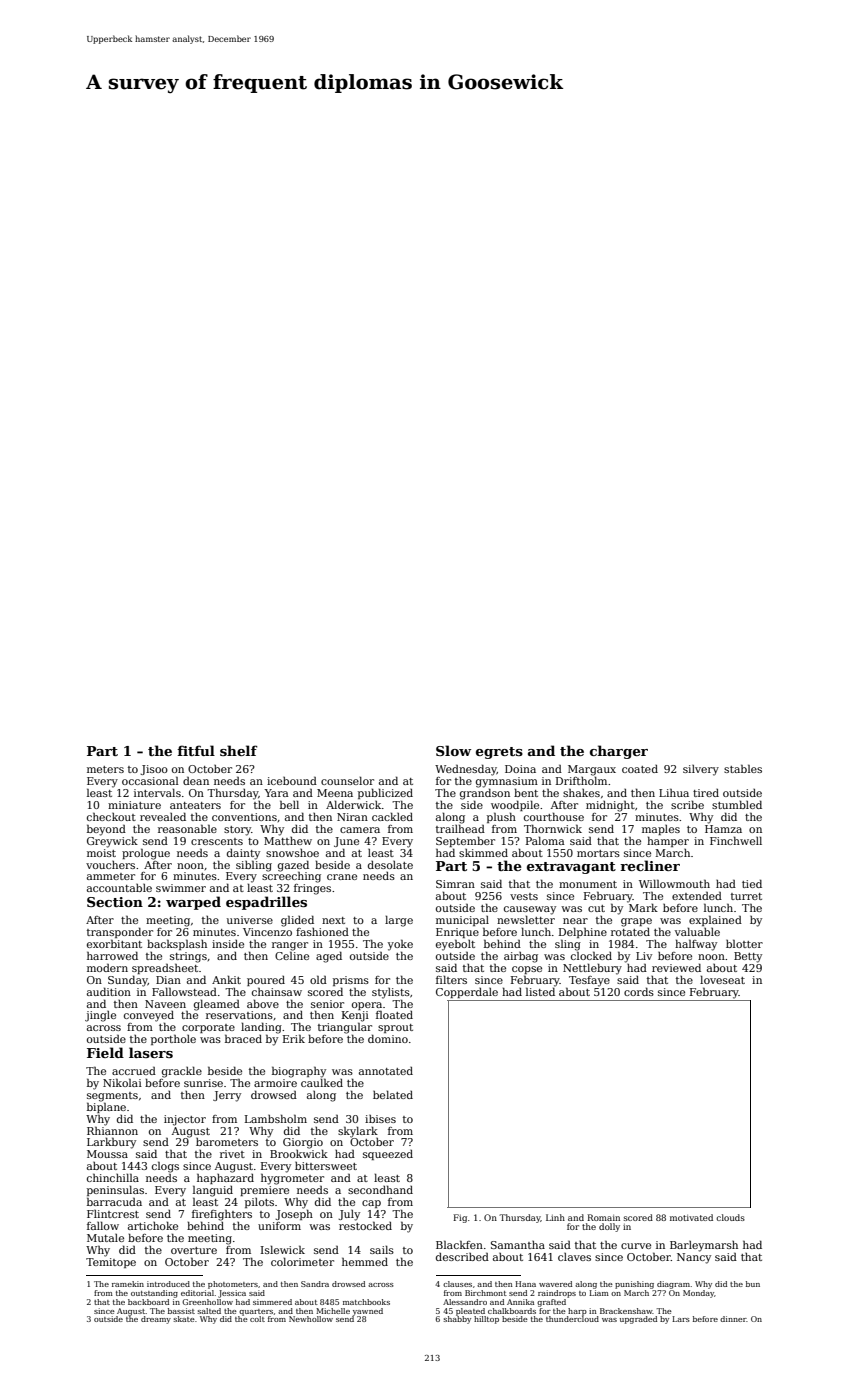 The height and width of the screenshot is (1400, 849). Describe the element at coordinates (518, 1245) in the screenshot. I see `Samantha` at that location.
